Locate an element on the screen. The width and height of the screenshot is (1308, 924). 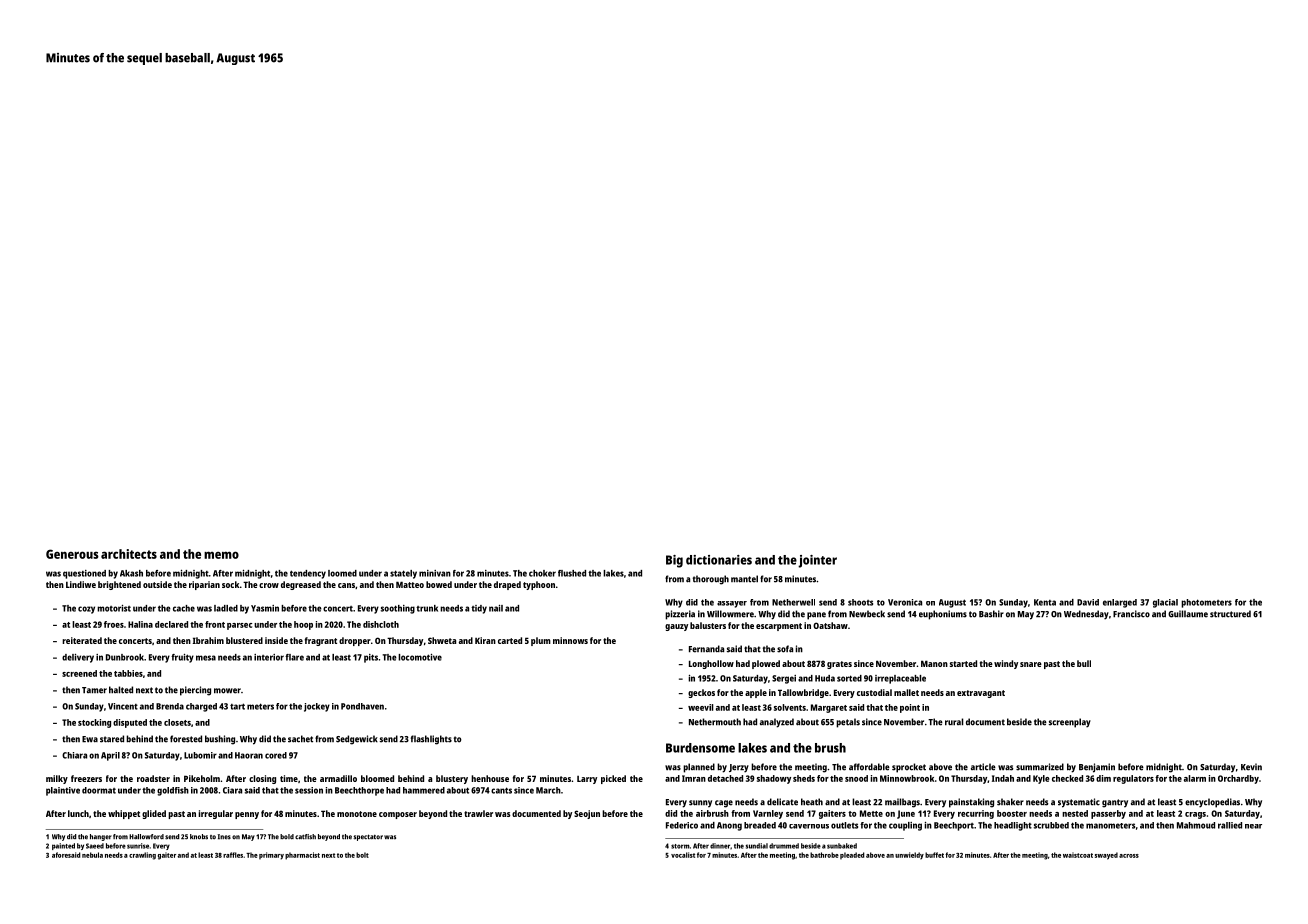
flashlights is located at coordinates (431, 740).
